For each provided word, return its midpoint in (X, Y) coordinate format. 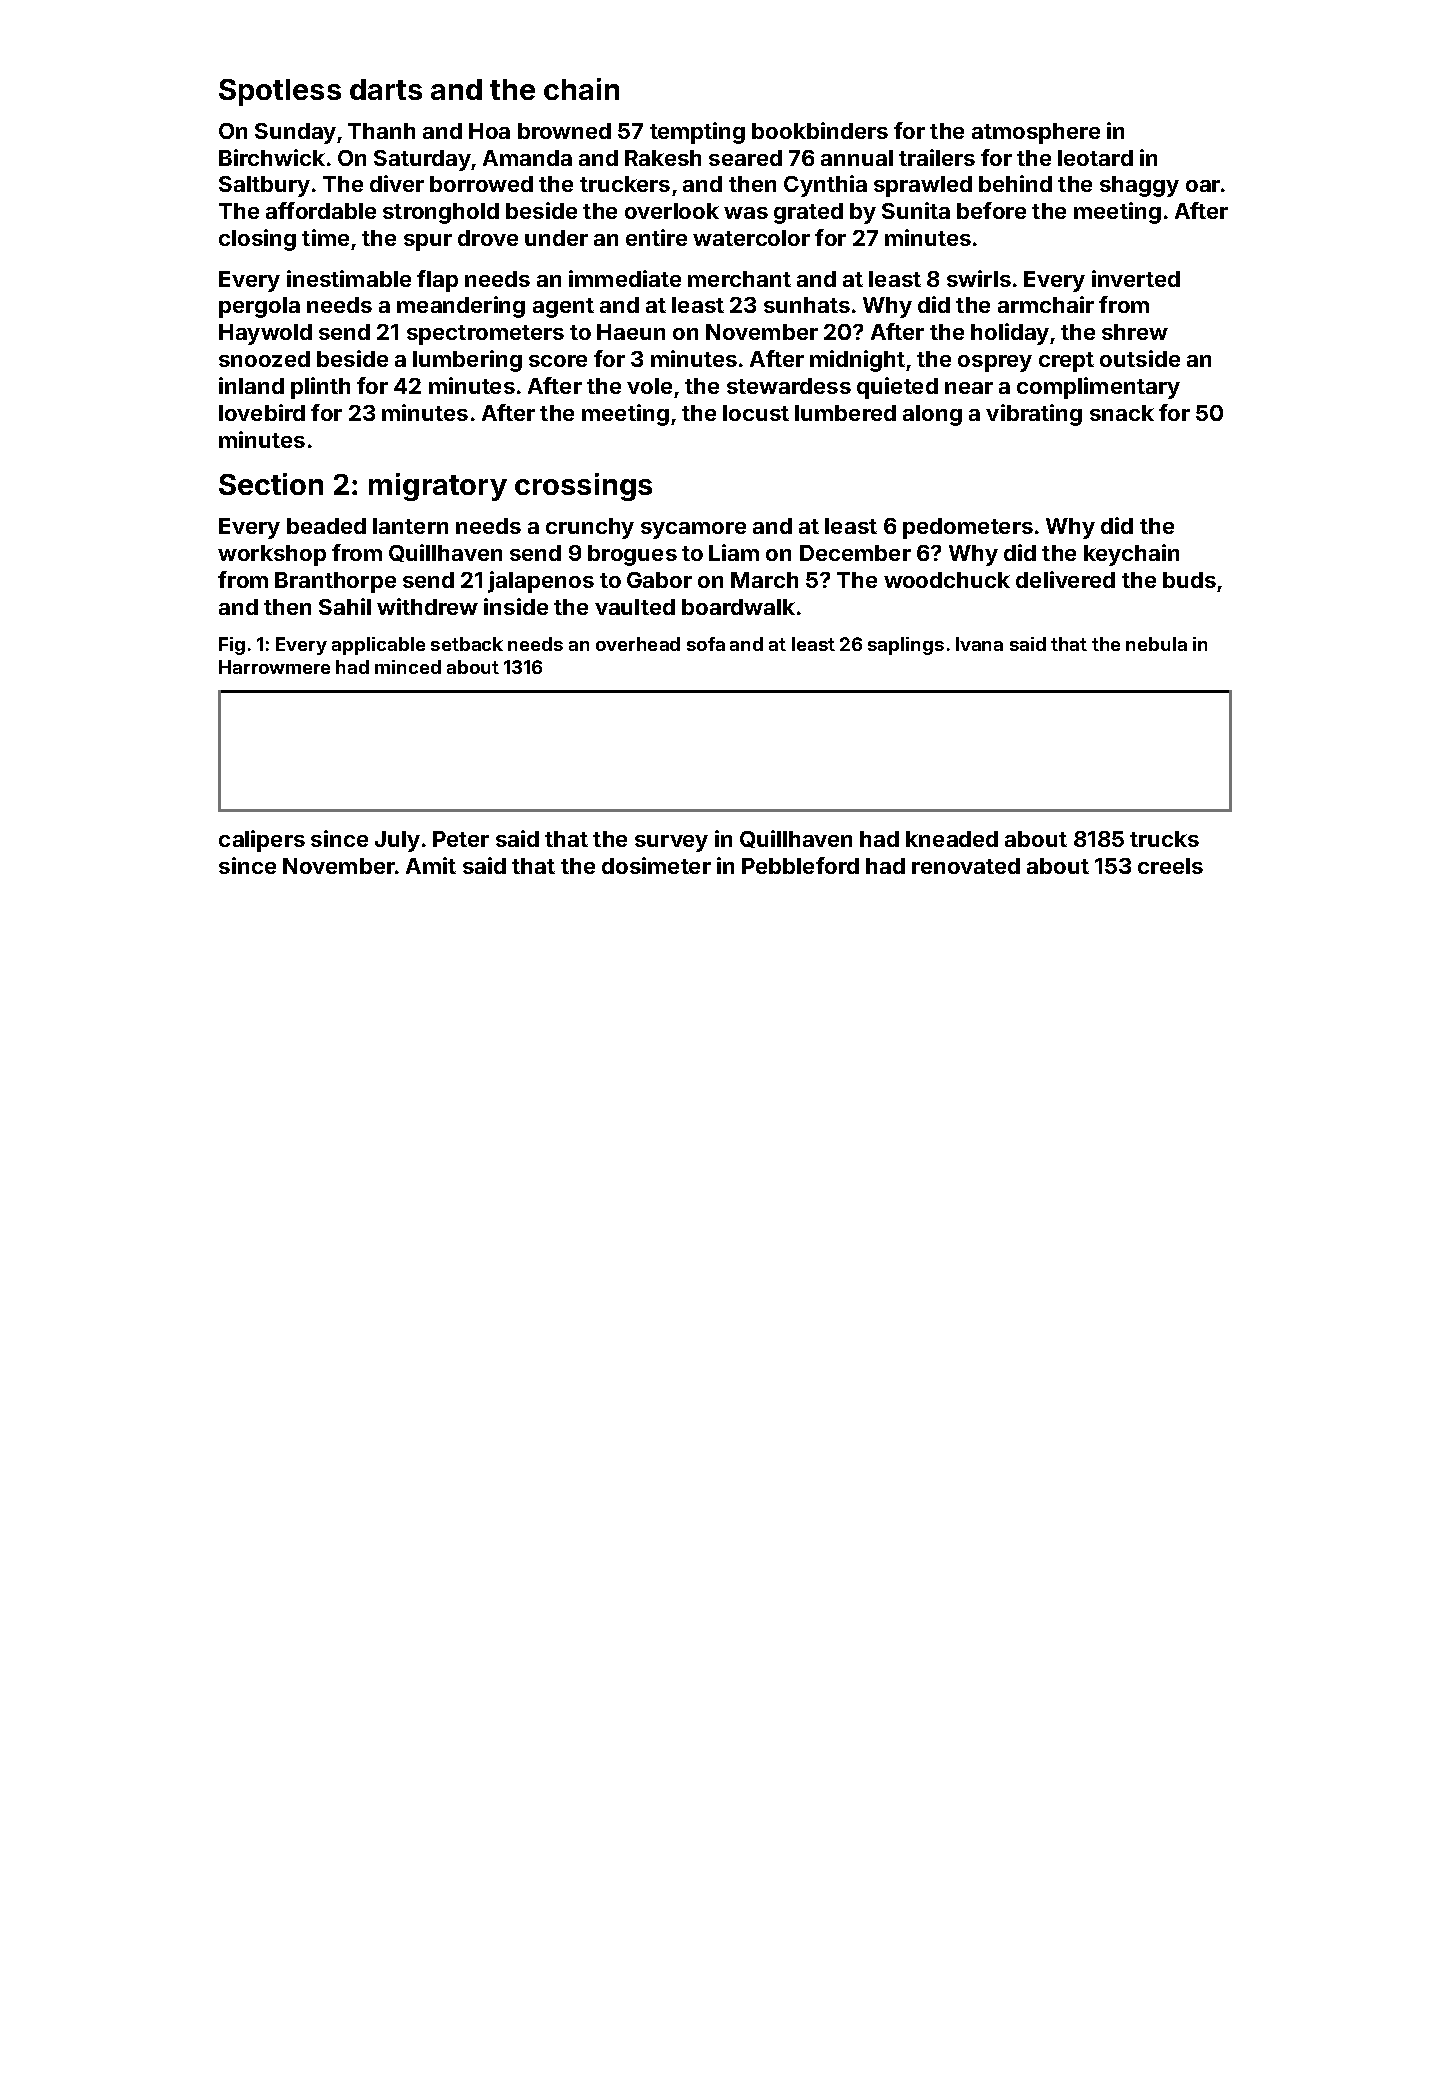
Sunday (295, 133)
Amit (431, 865)
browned (564, 131)
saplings (906, 646)
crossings (583, 487)
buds (1189, 580)
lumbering (467, 361)
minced (408, 667)
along (932, 415)
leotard (1095, 158)
